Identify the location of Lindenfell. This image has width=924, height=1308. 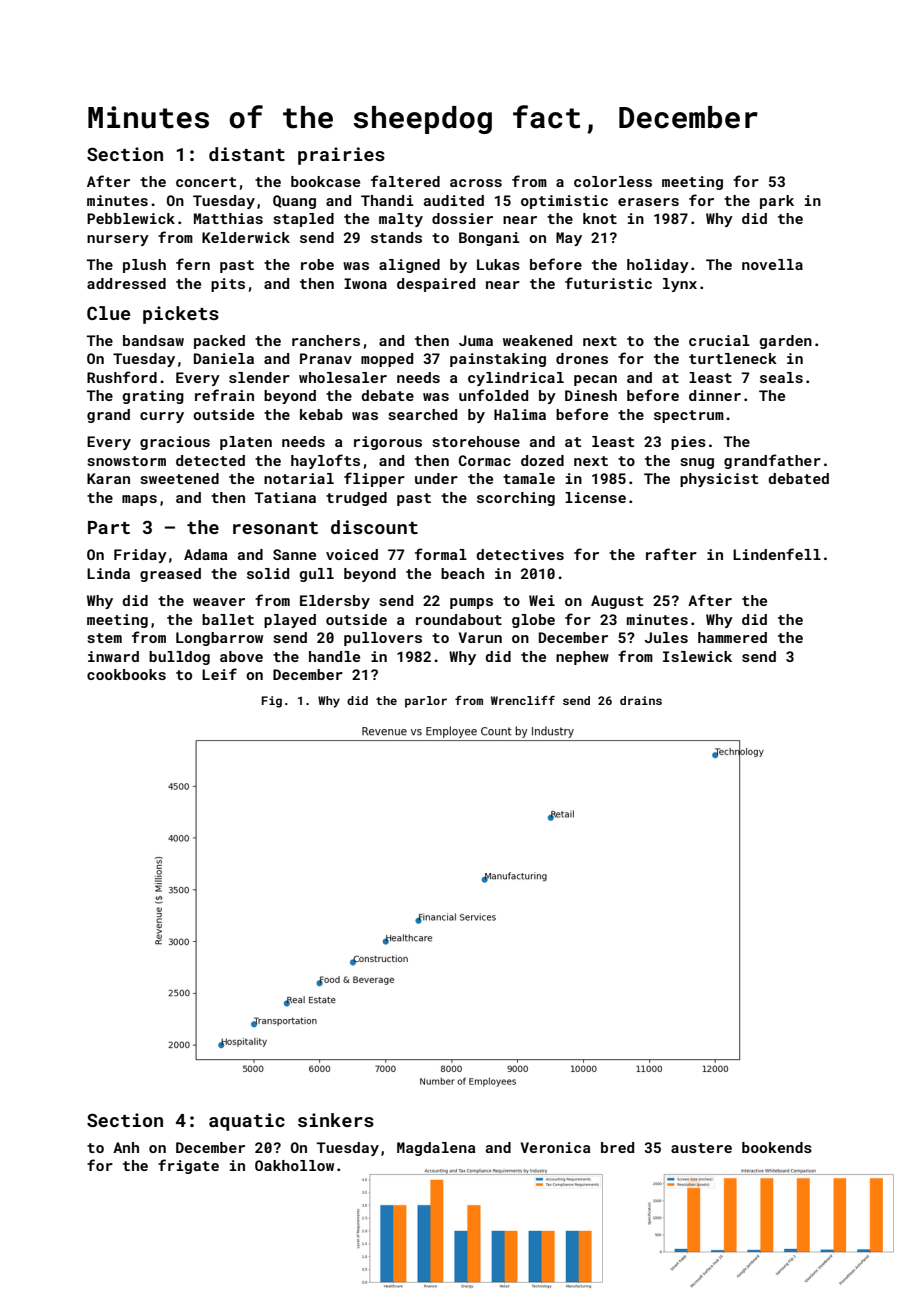
(777, 554).
